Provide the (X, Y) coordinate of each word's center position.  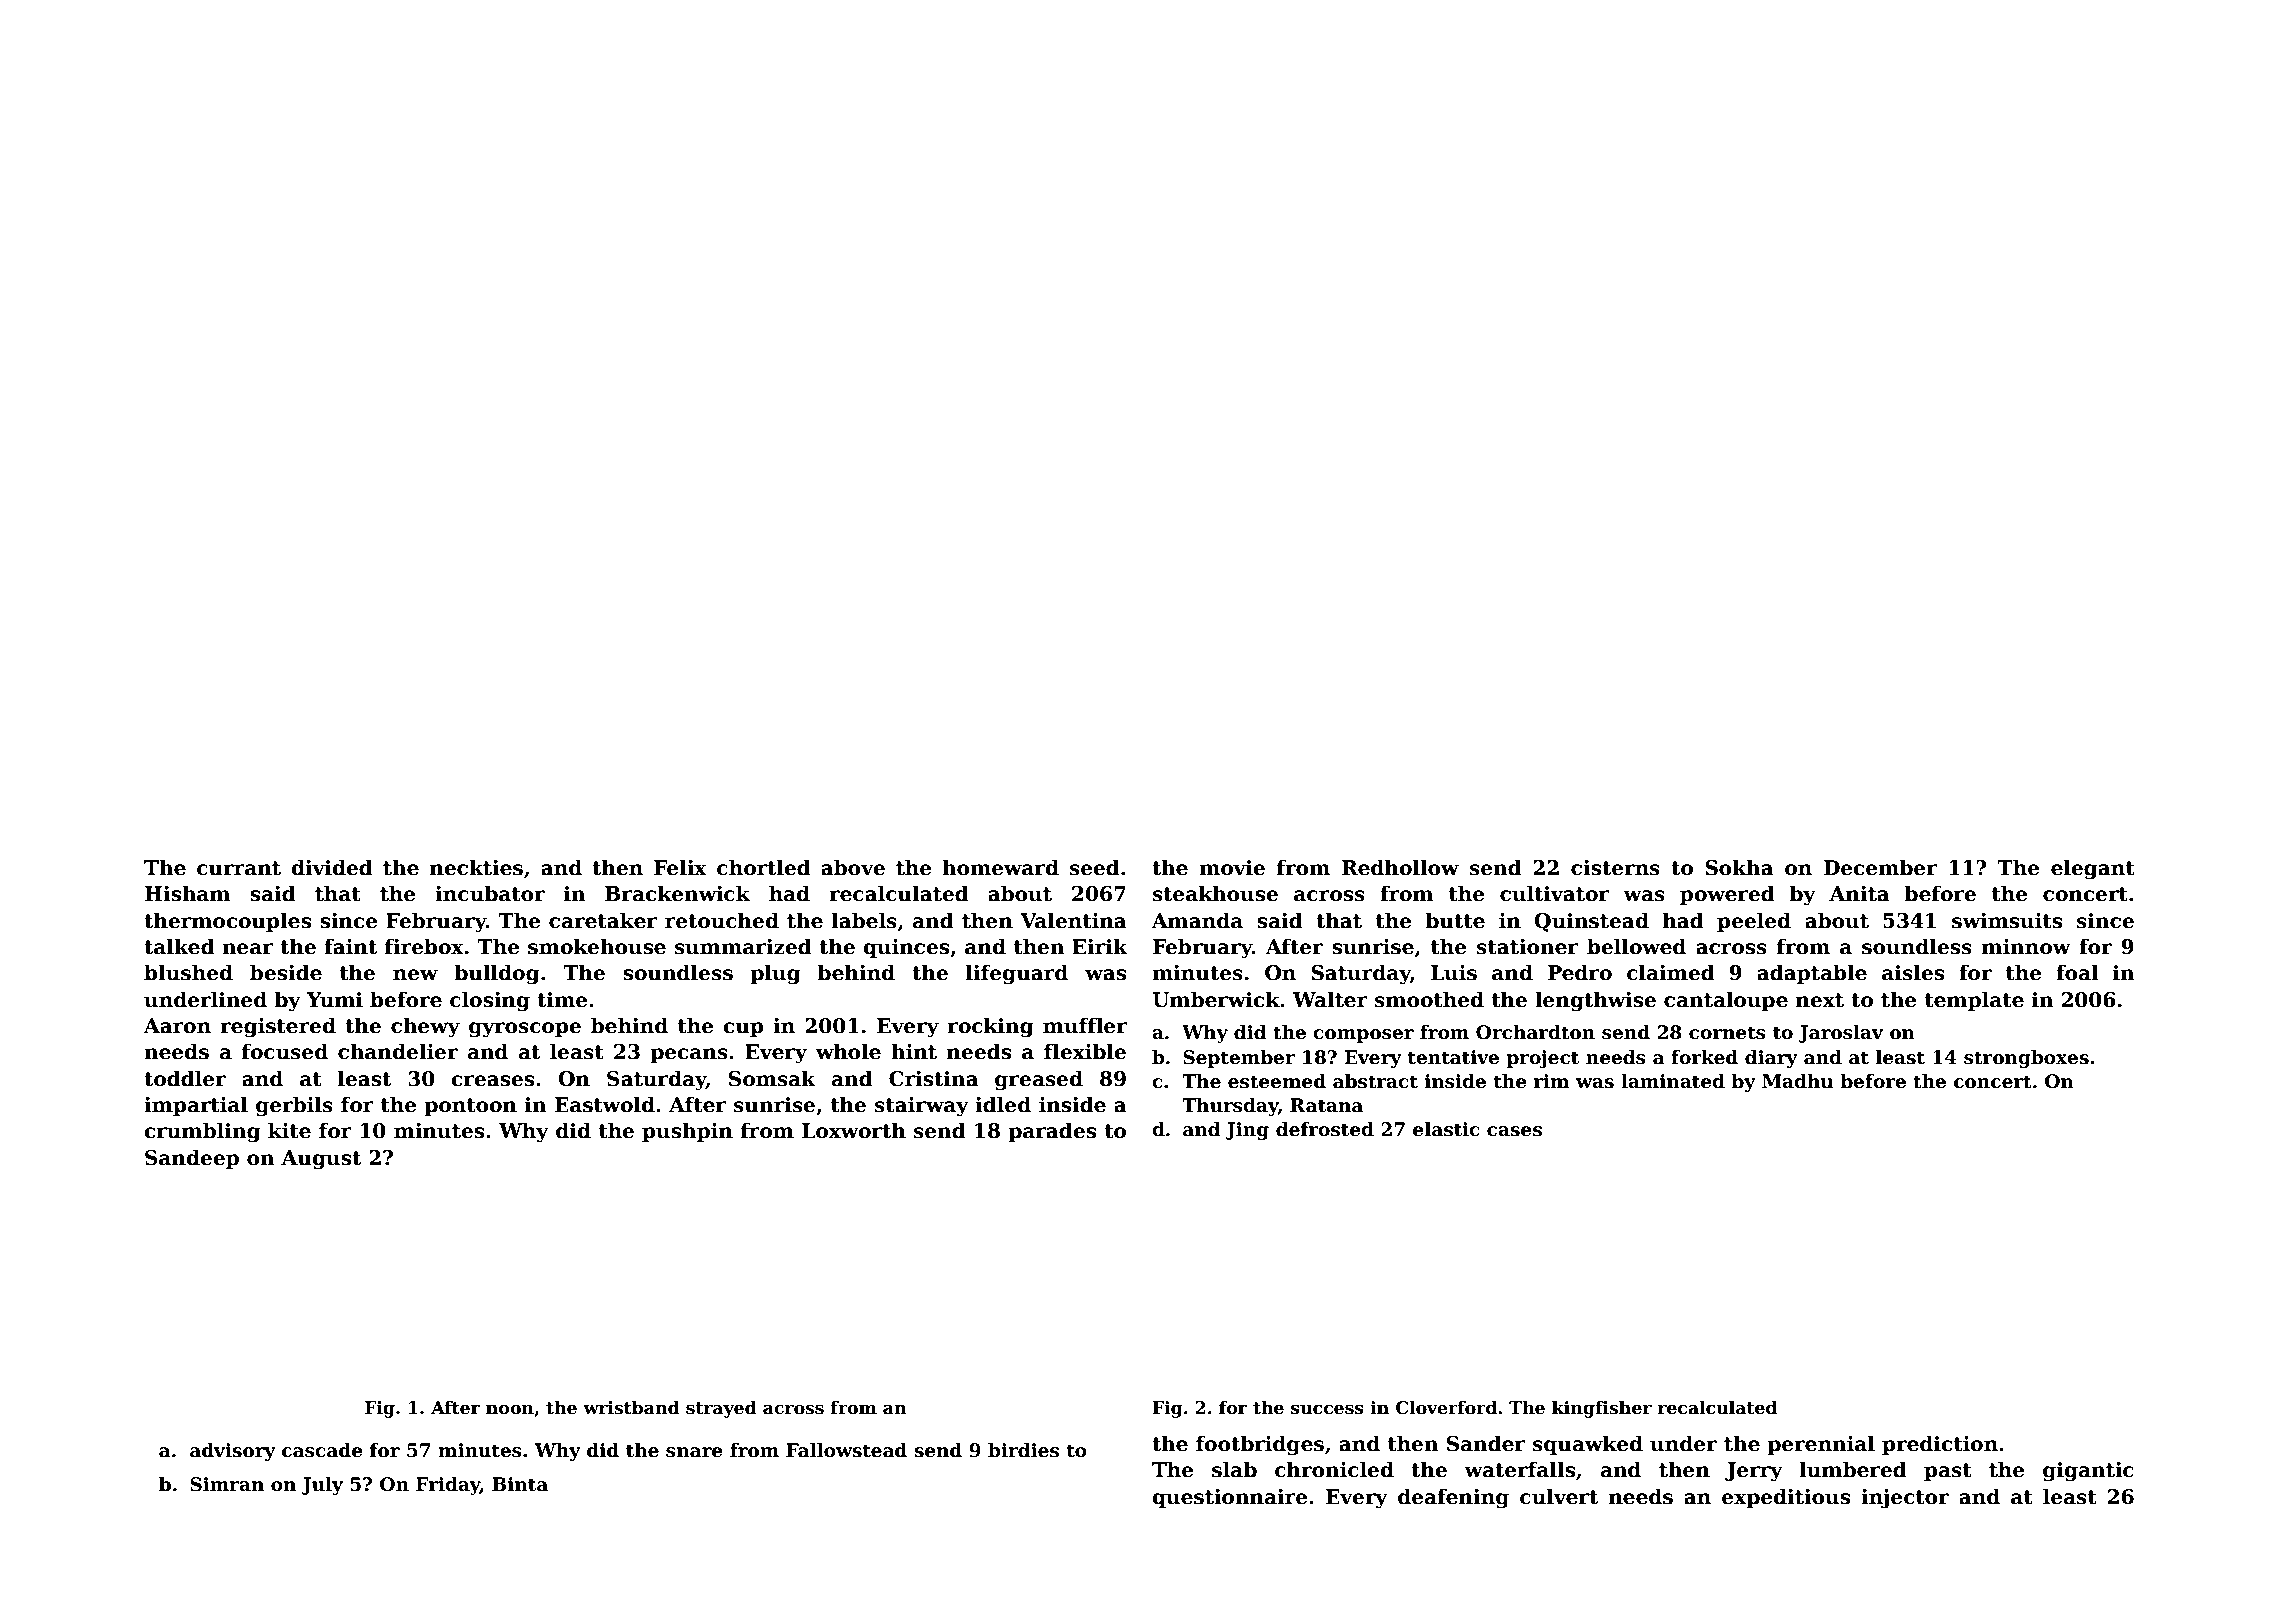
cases (1514, 1131)
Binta (520, 1484)
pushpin (687, 1132)
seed (1095, 867)
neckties (476, 867)
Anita (1859, 894)
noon (510, 1410)
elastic (1446, 1129)
